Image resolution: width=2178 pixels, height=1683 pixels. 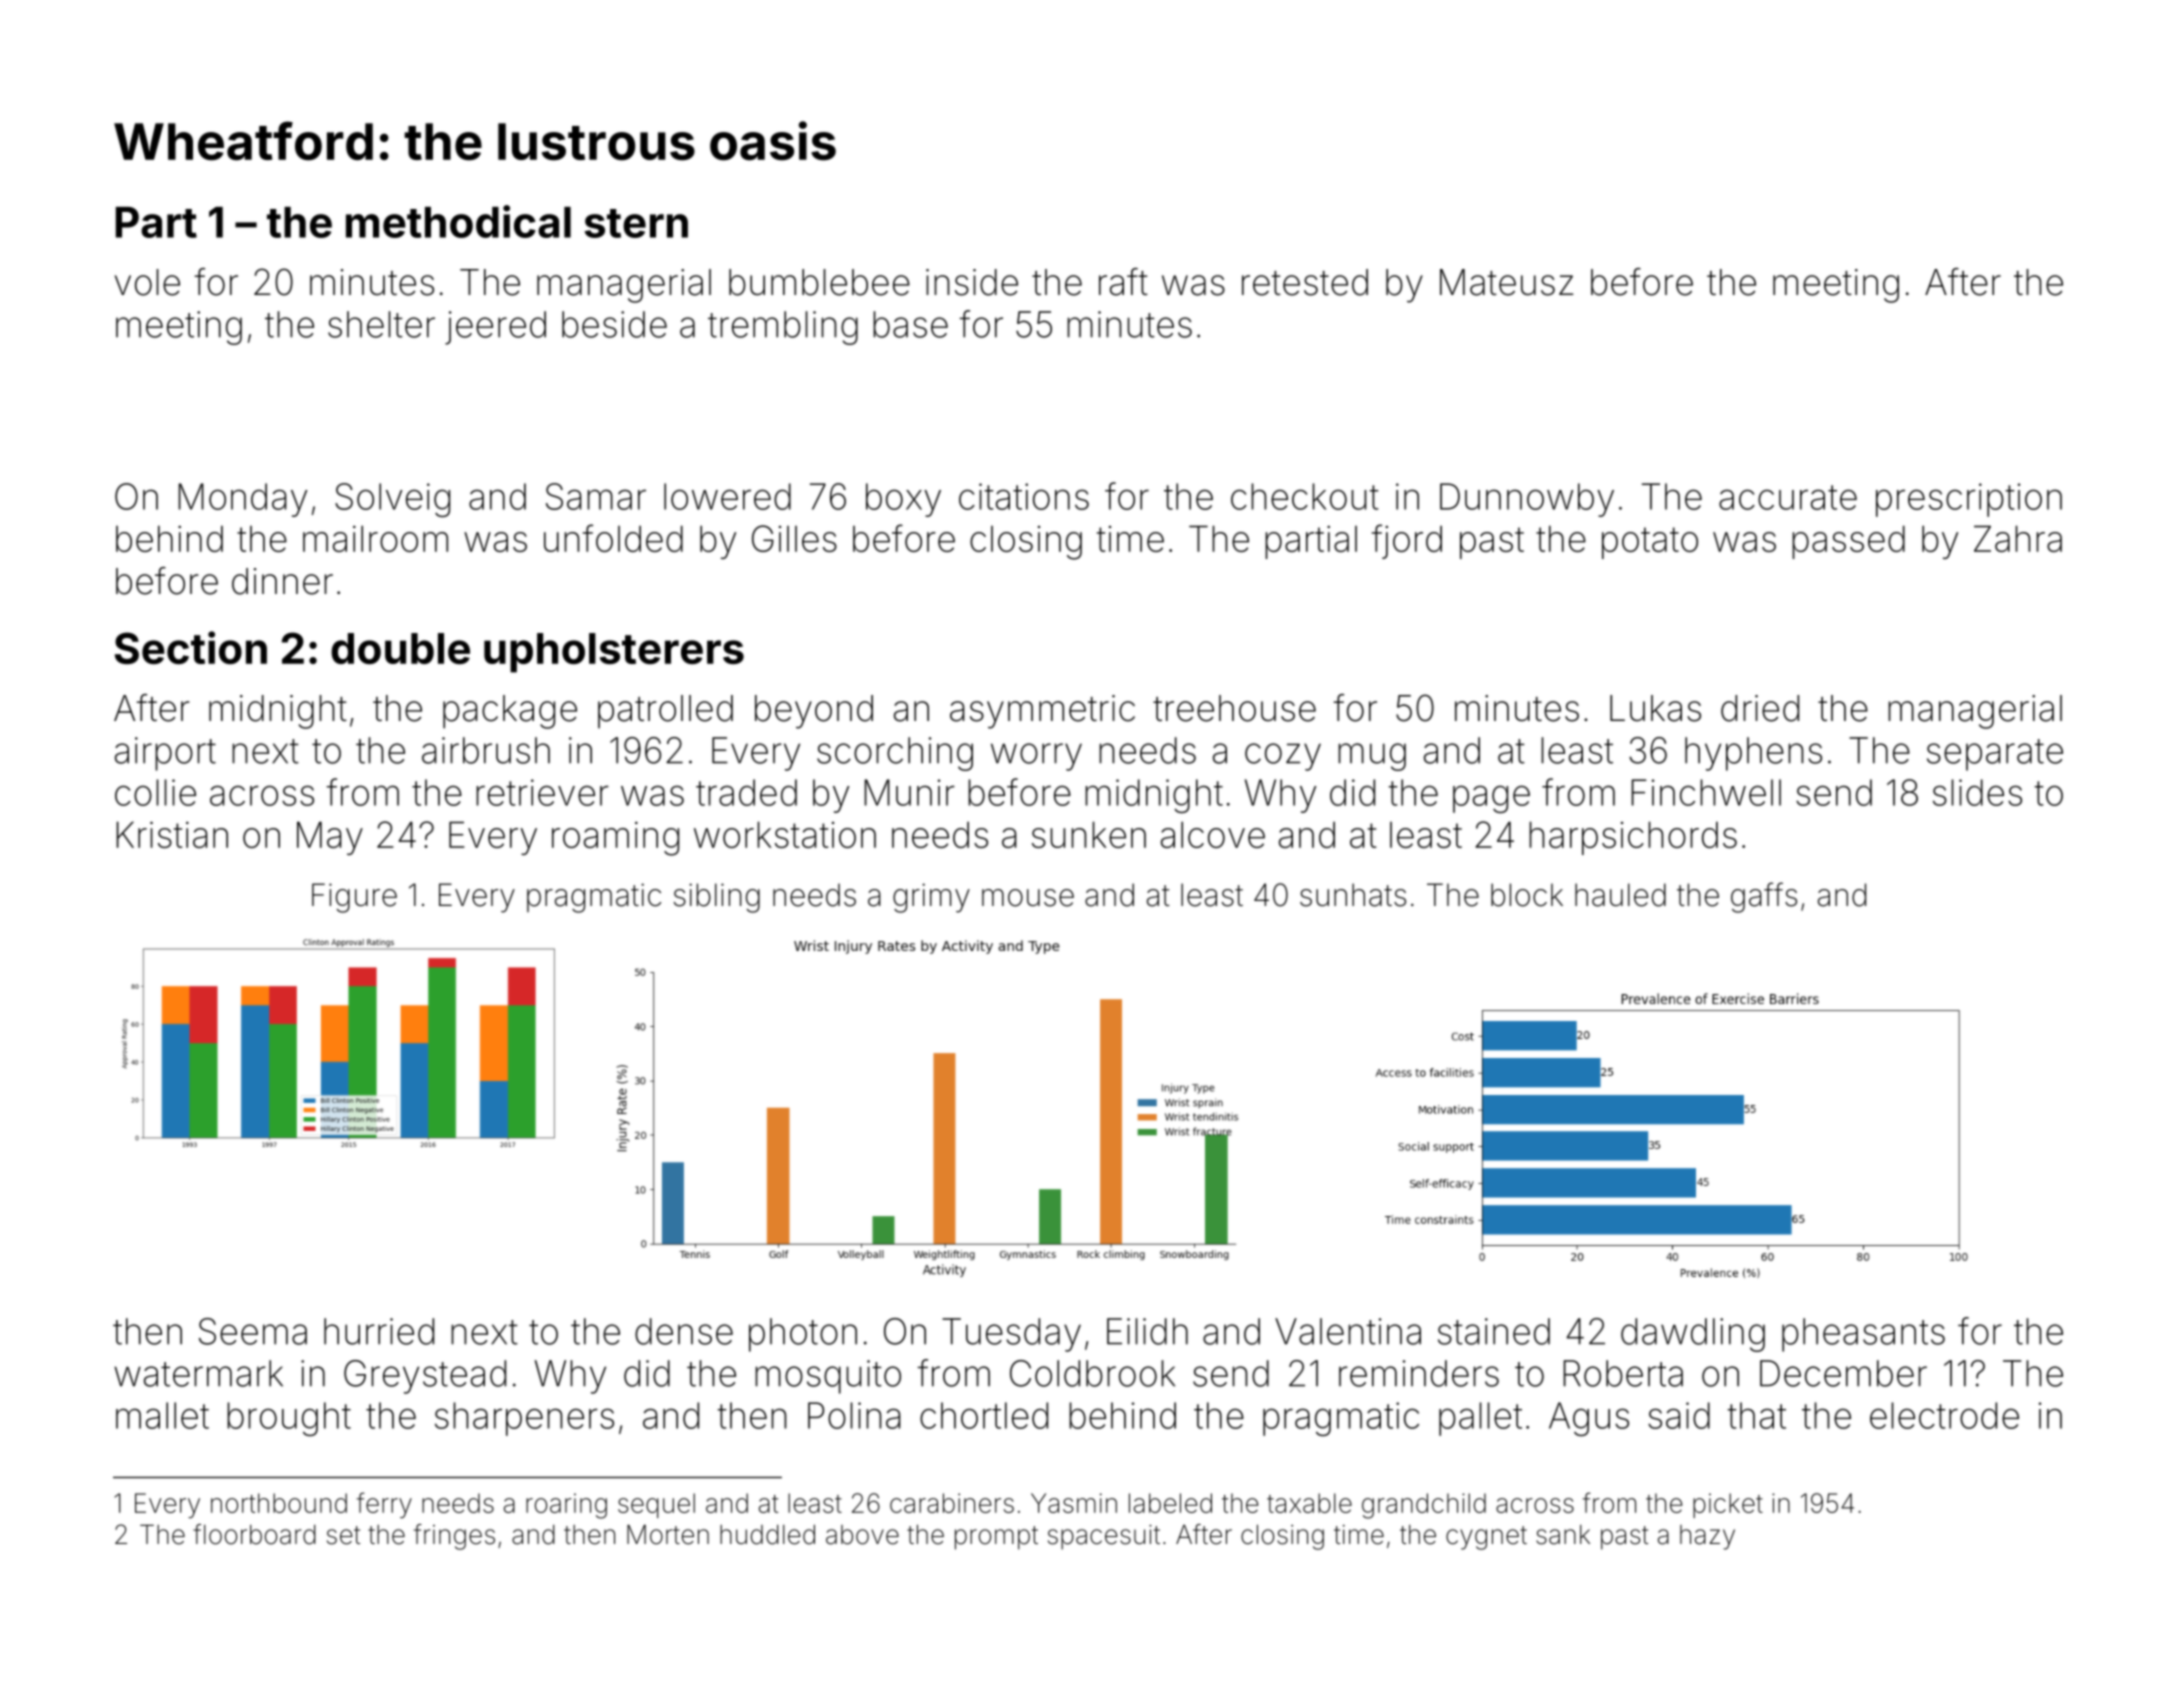 What do you see at coordinates (1863, 1335) in the screenshot?
I see `pheasants` at bounding box center [1863, 1335].
